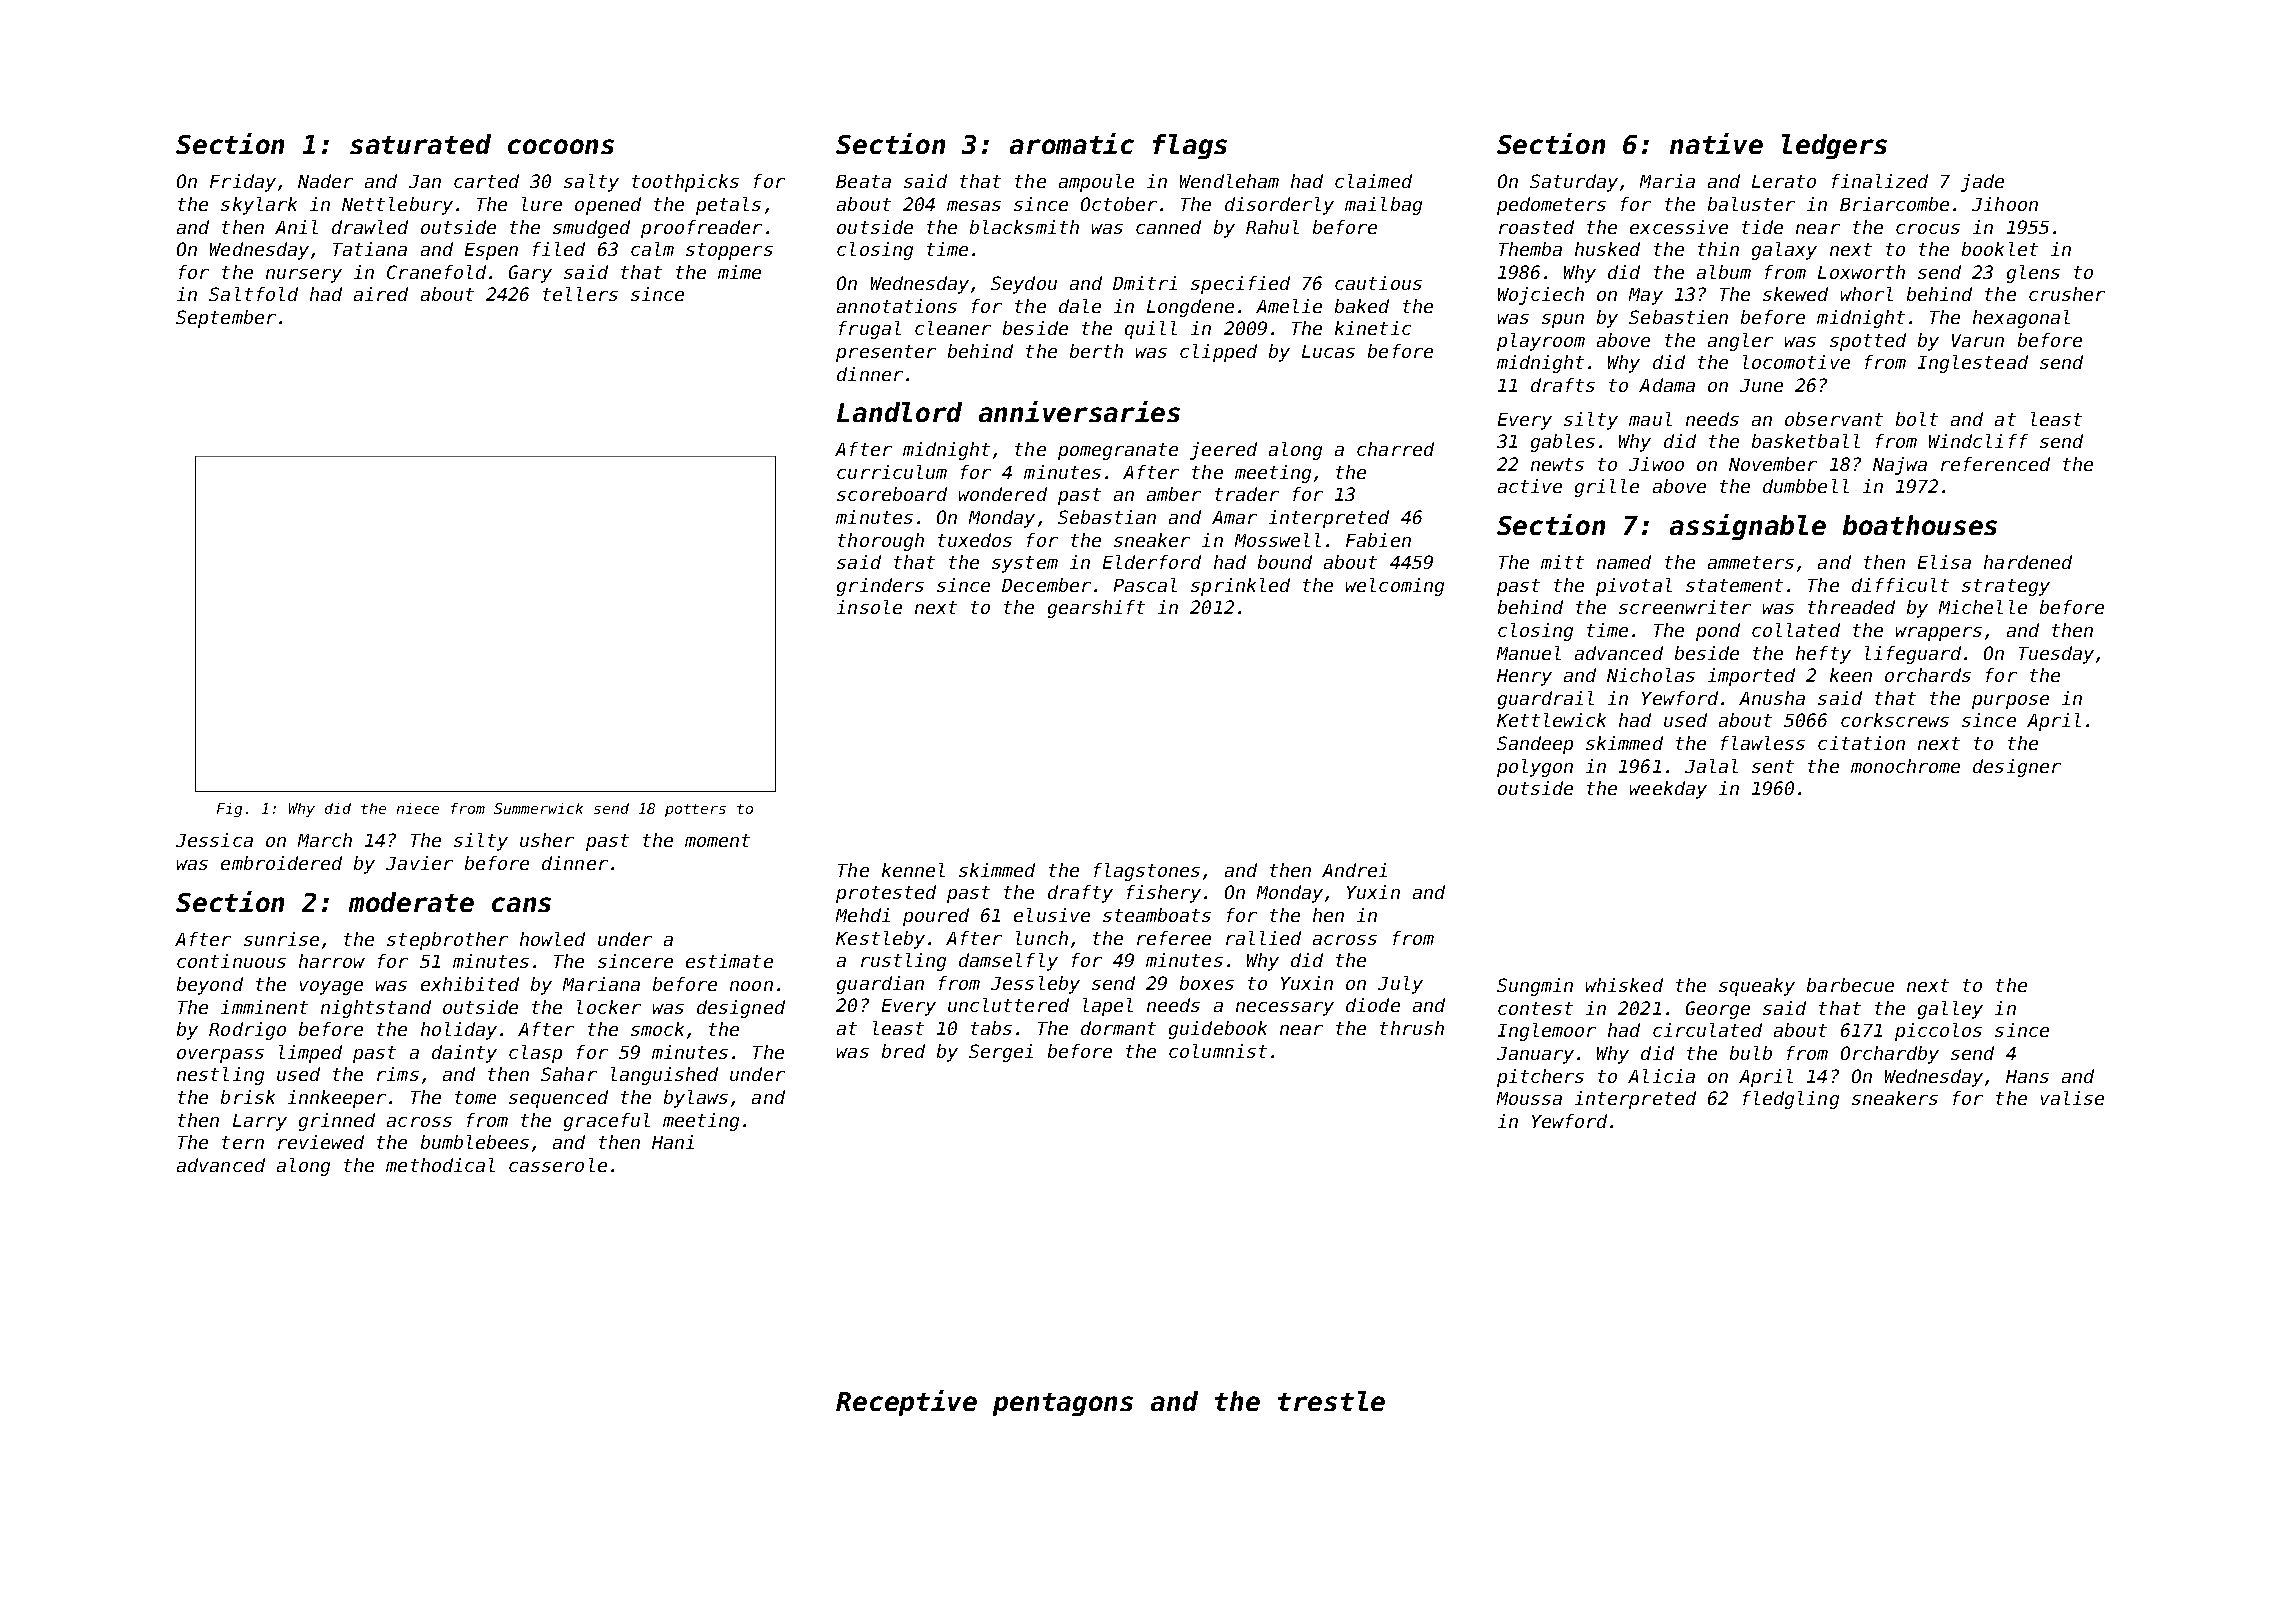 This page has width=2292, height=1620. I want to click on Javier, so click(419, 863).
